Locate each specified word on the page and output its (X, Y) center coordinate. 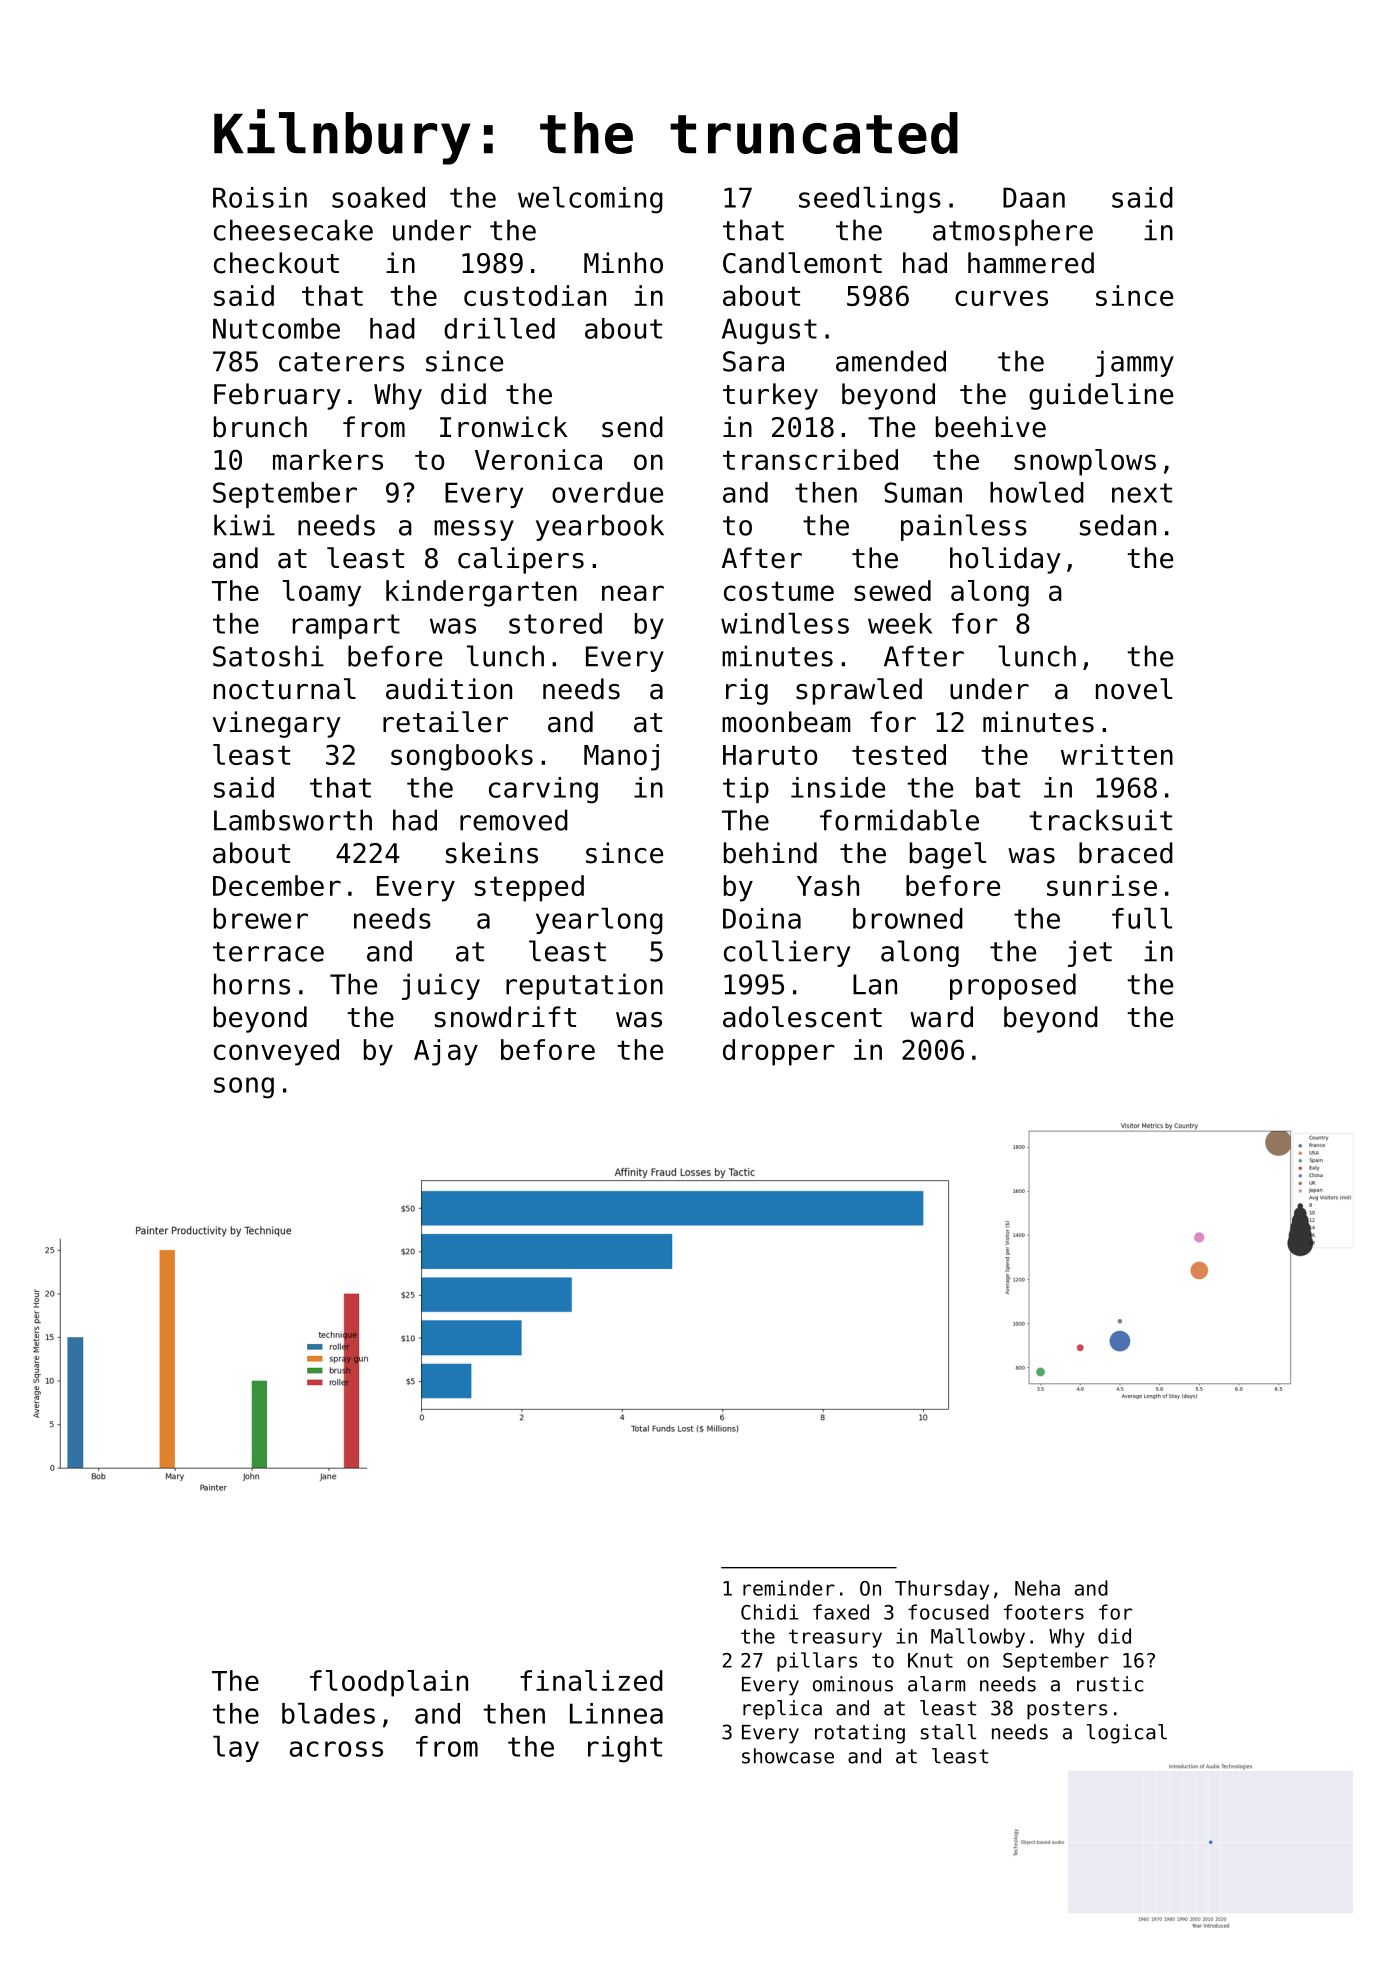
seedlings (870, 200)
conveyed (276, 1052)
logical (1127, 1734)
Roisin (260, 197)
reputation (584, 986)
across (336, 1749)
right (625, 1749)
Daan (1034, 197)
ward (941, 1017)
